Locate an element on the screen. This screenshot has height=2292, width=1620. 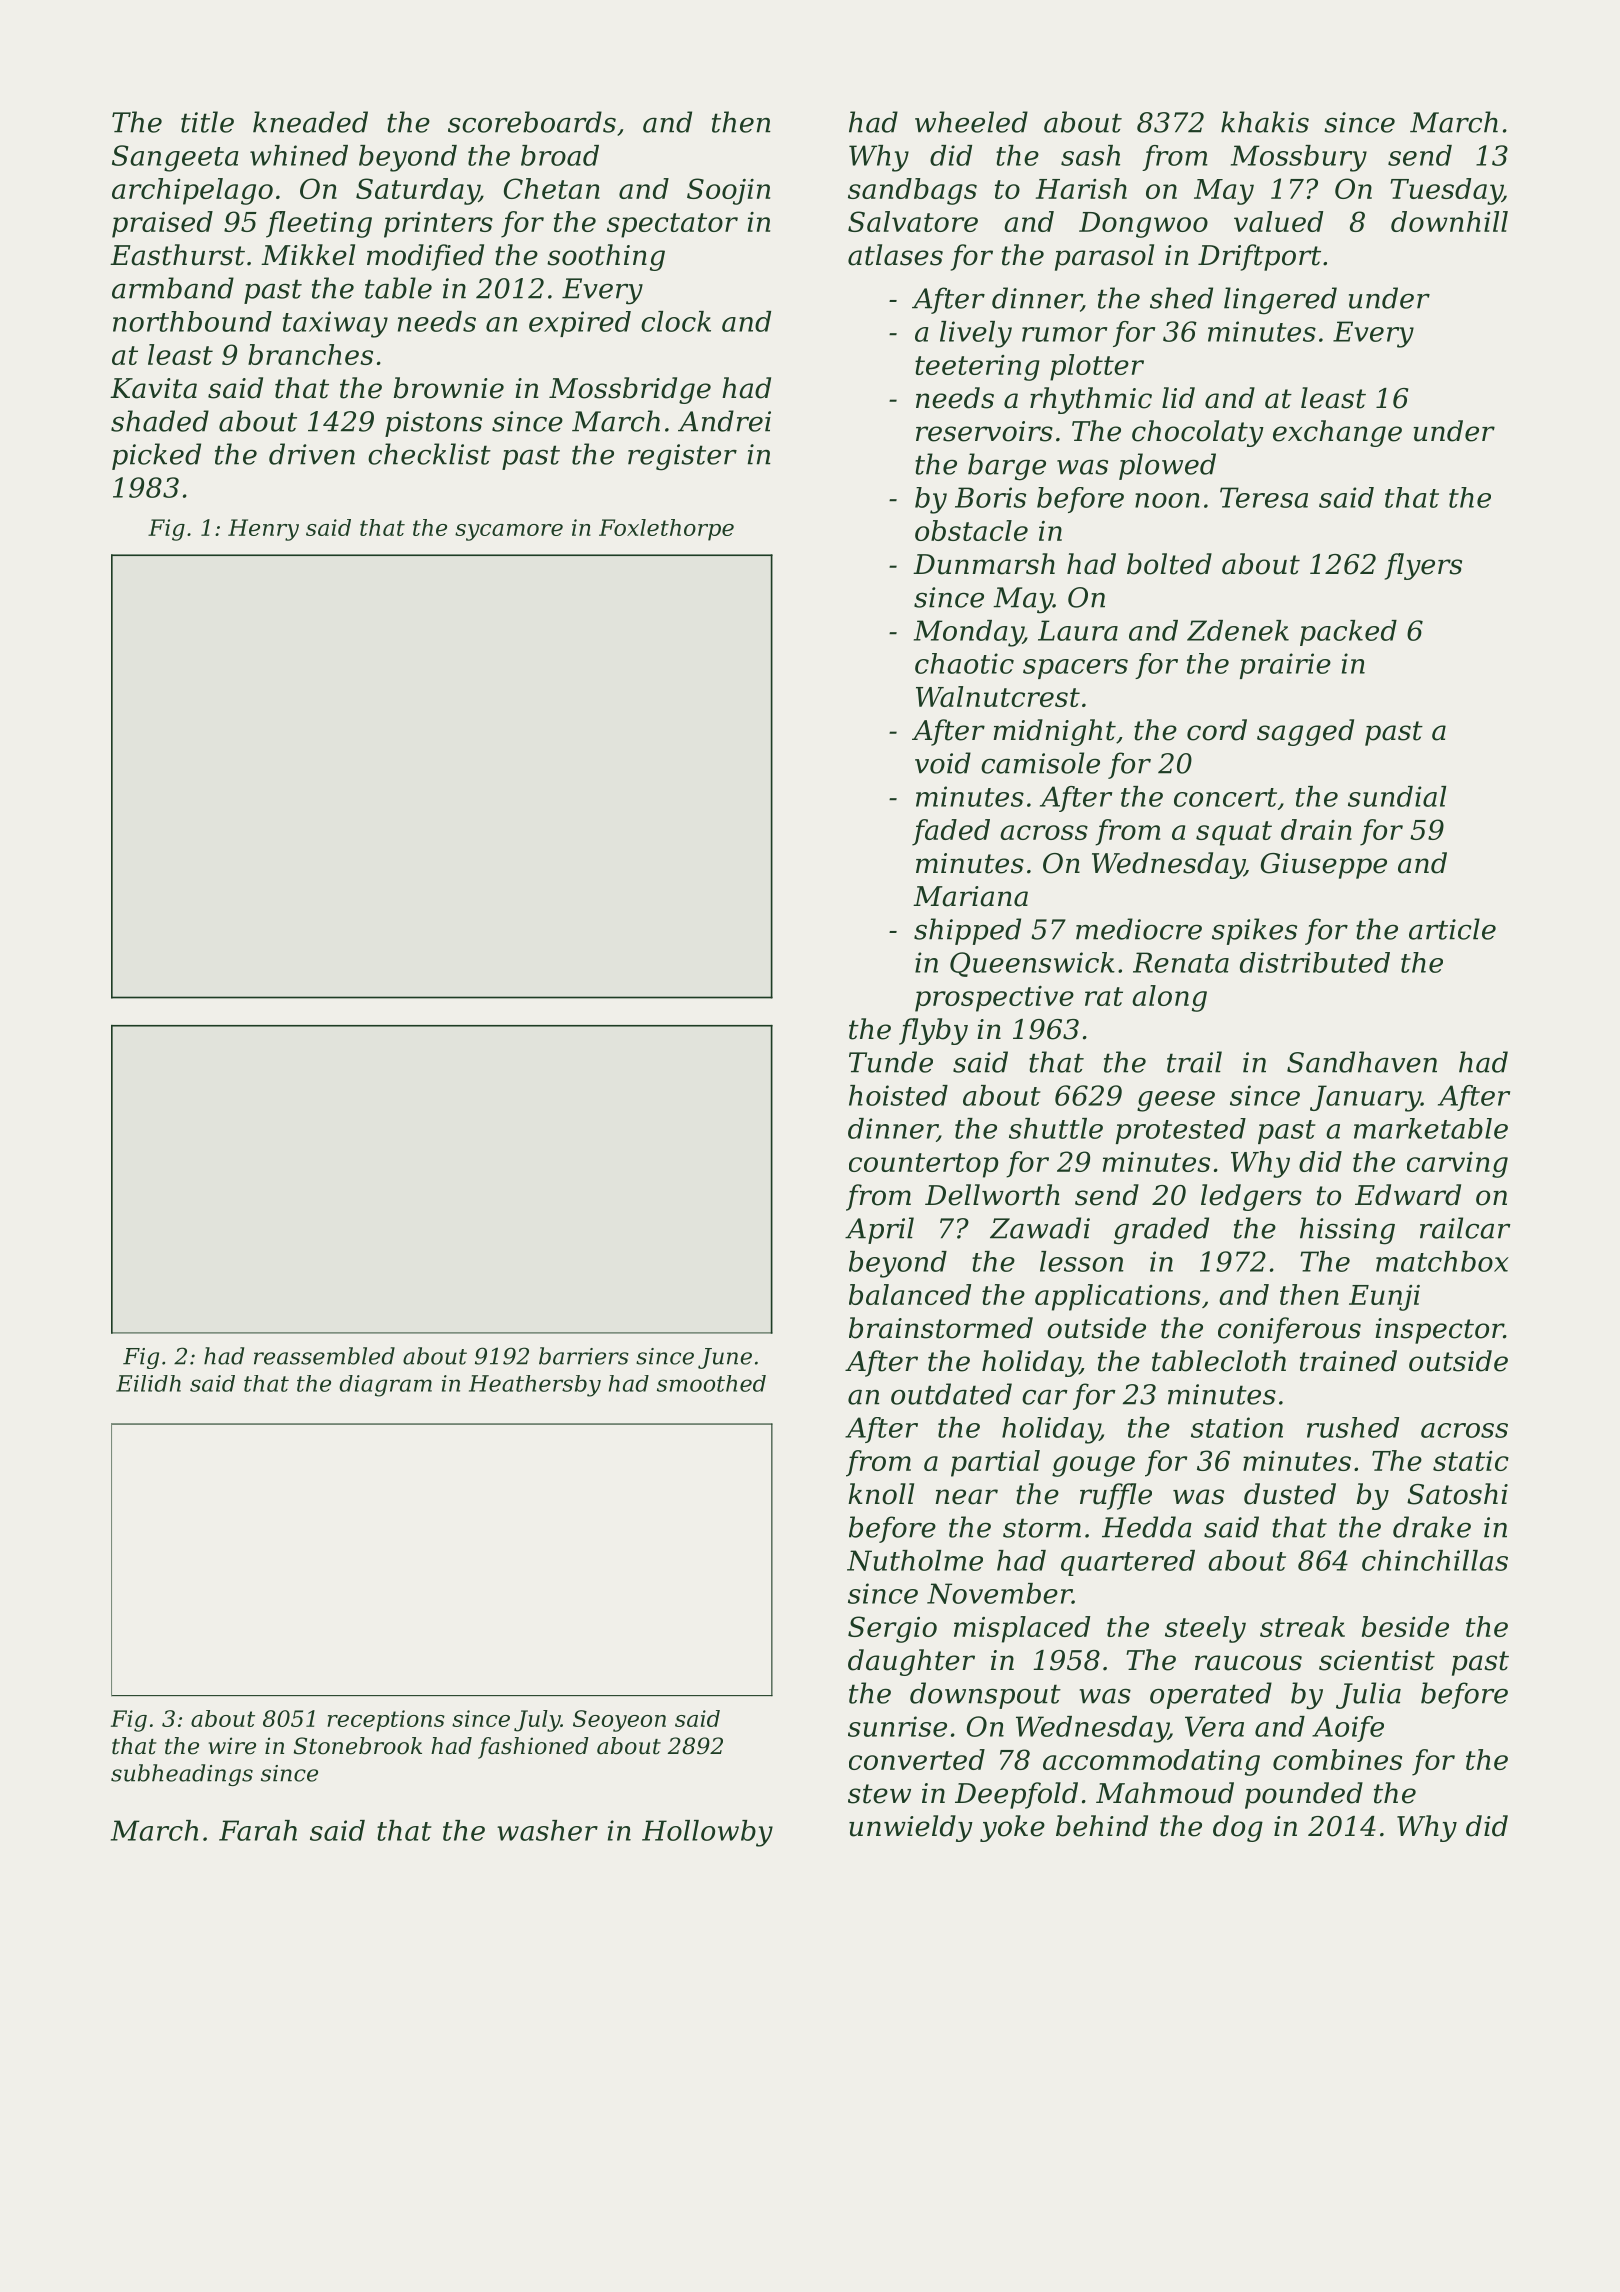
void is located at coordinates (943, 763).
